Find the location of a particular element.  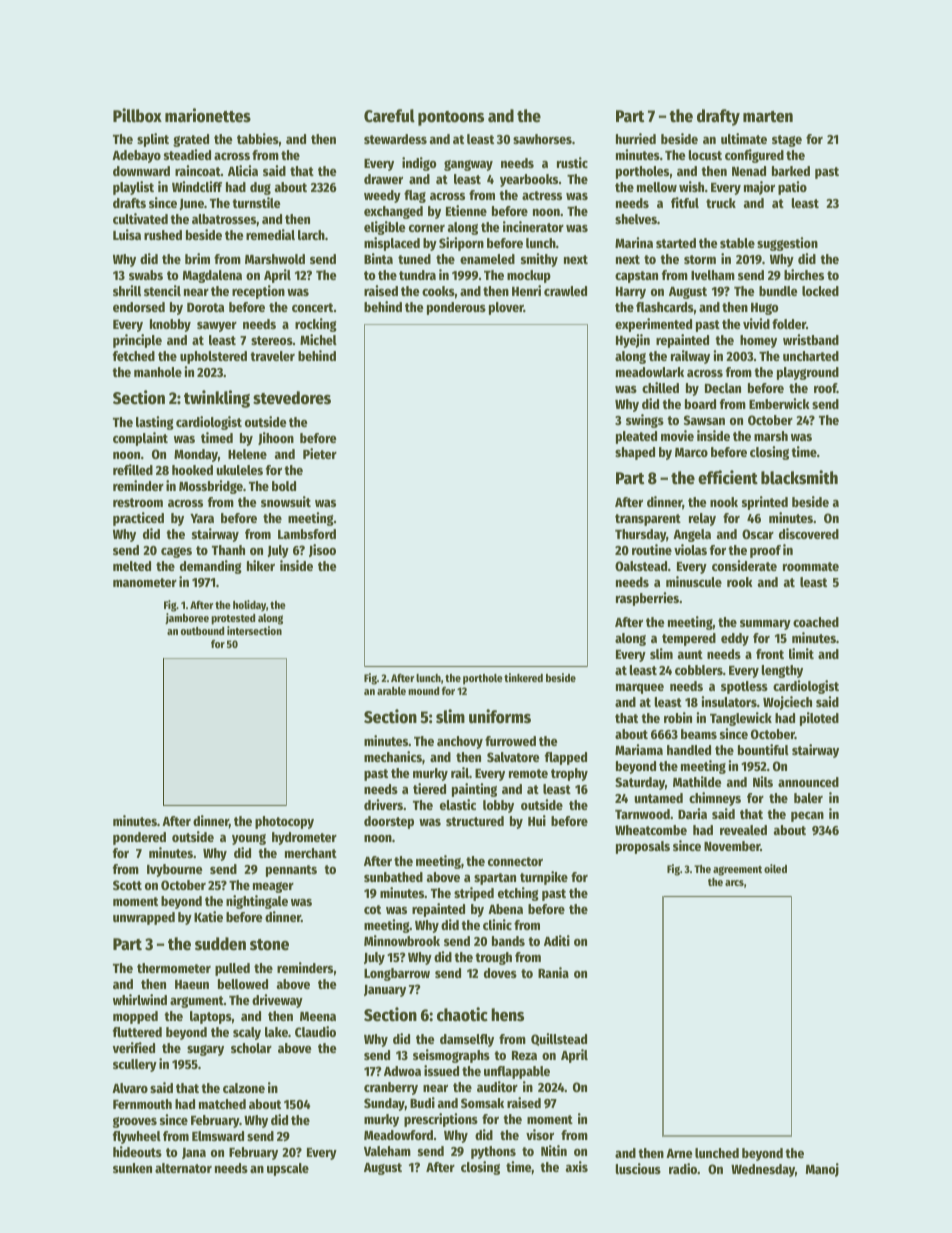

pontoons is located at coordinates (451, 118).
